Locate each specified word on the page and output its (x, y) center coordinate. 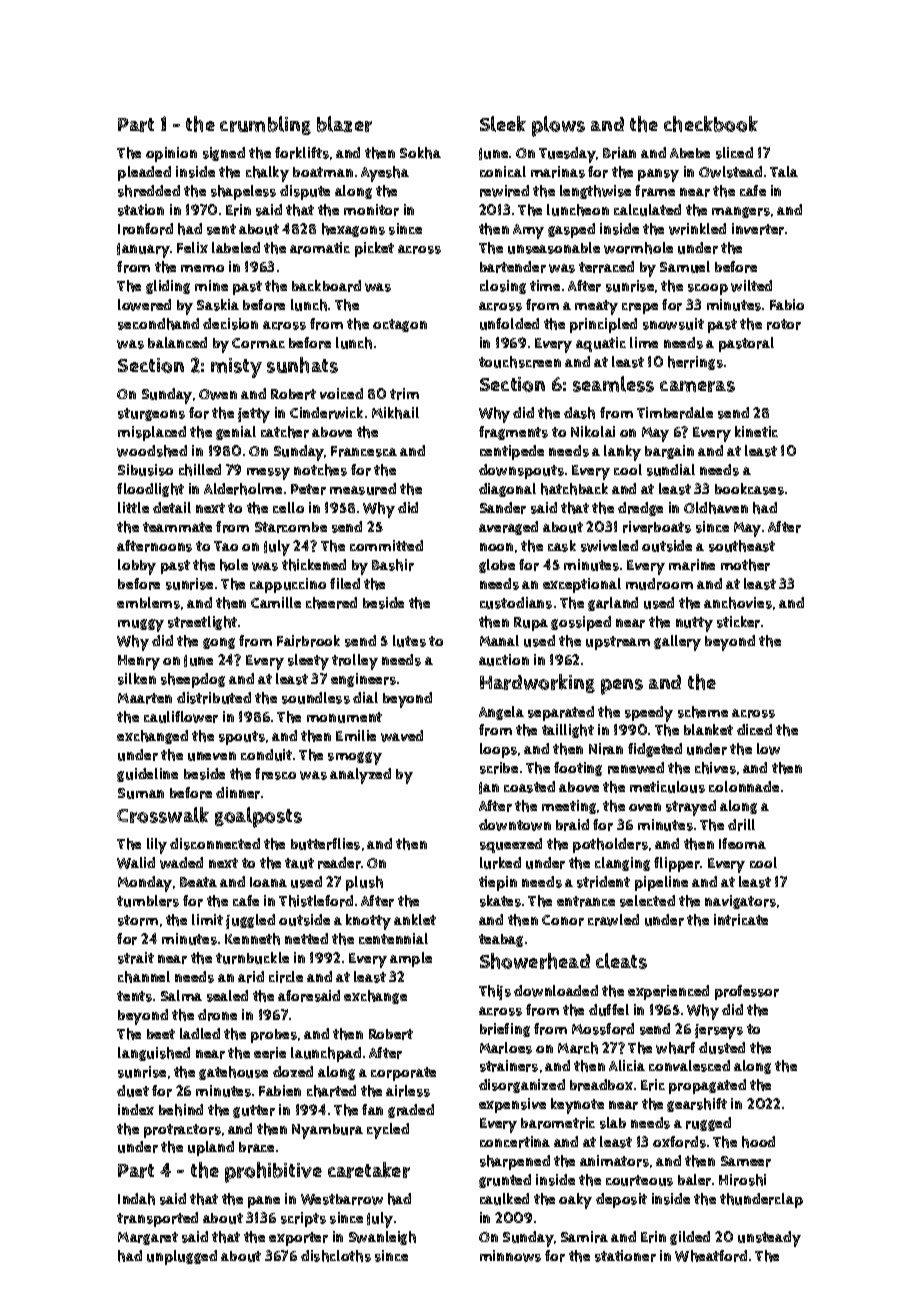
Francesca (364, 451)
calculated (647, 210)
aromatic (320, 248)
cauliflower (181, 717)
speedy (649, 714)
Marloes (506, 1048)
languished (154, 1054)
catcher (285, 432)
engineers (363, 680)
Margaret (148, 1238)
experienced (668, 992)
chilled (200, 470)
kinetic (756, 431)
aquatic (601, 344)
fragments (513, 433)
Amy (528, 231)
